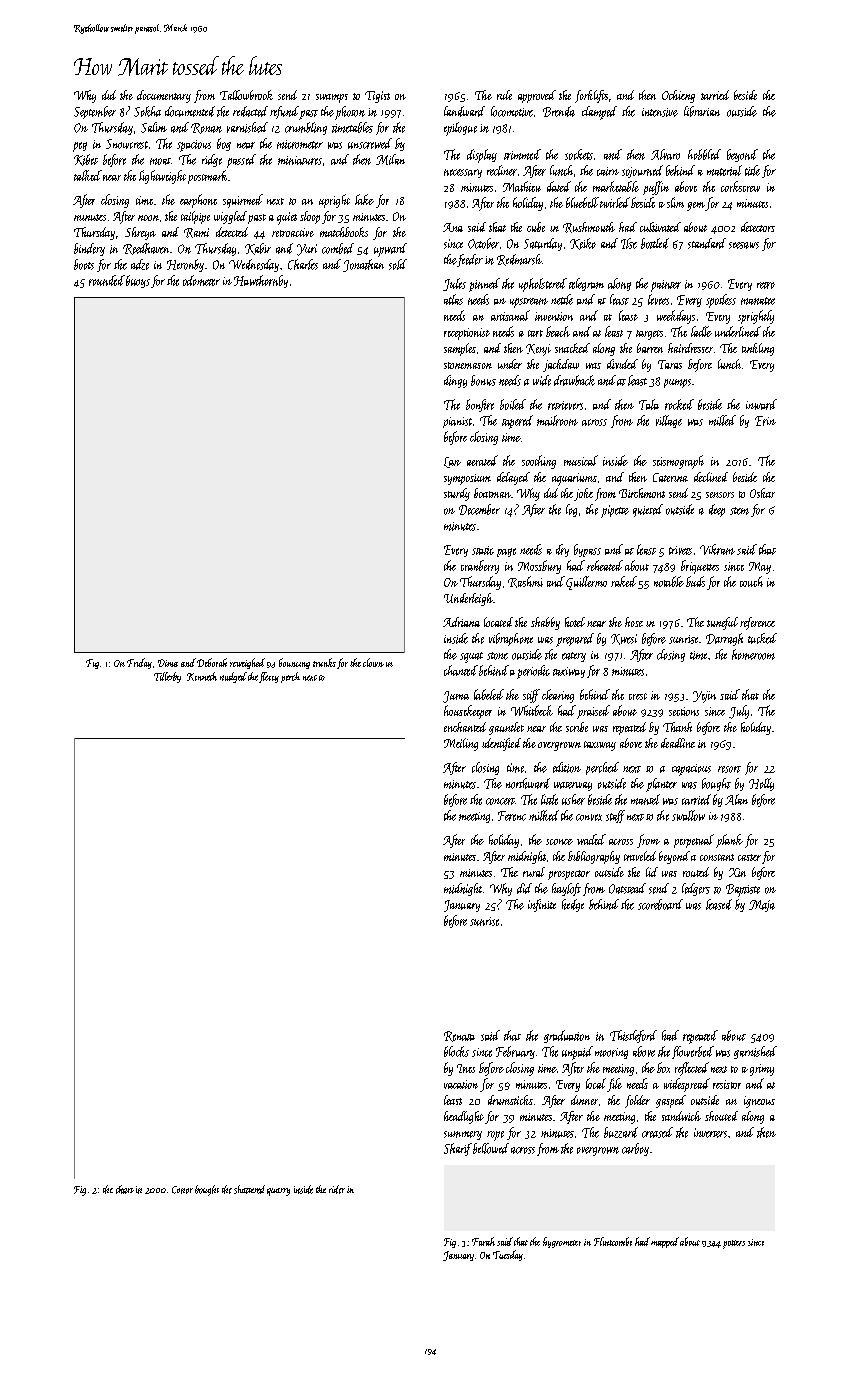 This page has width=849, height=1400. I want to click on shattered, so click(249, 1189).
